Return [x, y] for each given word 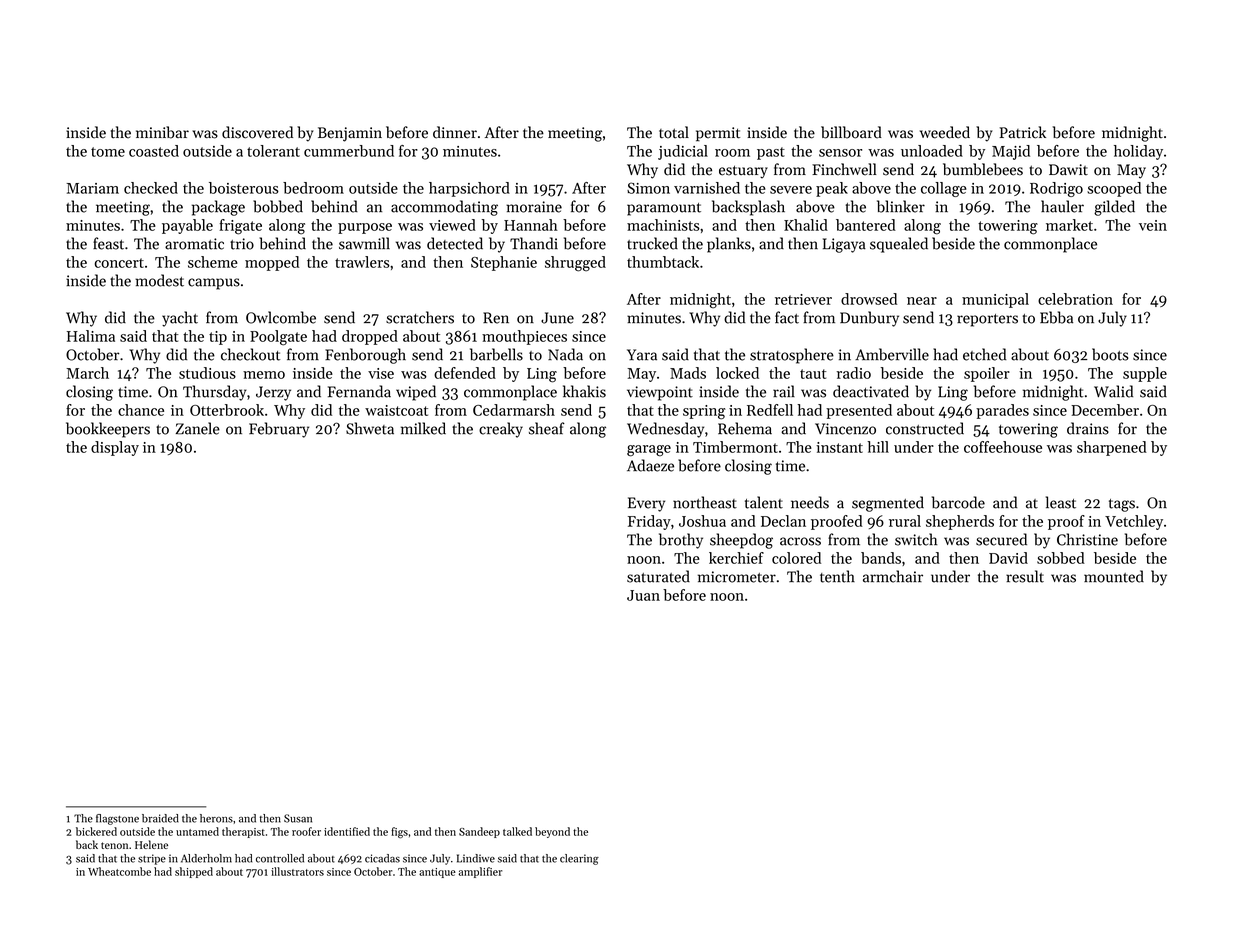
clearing [579, 859]
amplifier [480, 872]
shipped [194, 872]
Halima [91, 336]
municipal [995, 300]
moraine [534, 207]
